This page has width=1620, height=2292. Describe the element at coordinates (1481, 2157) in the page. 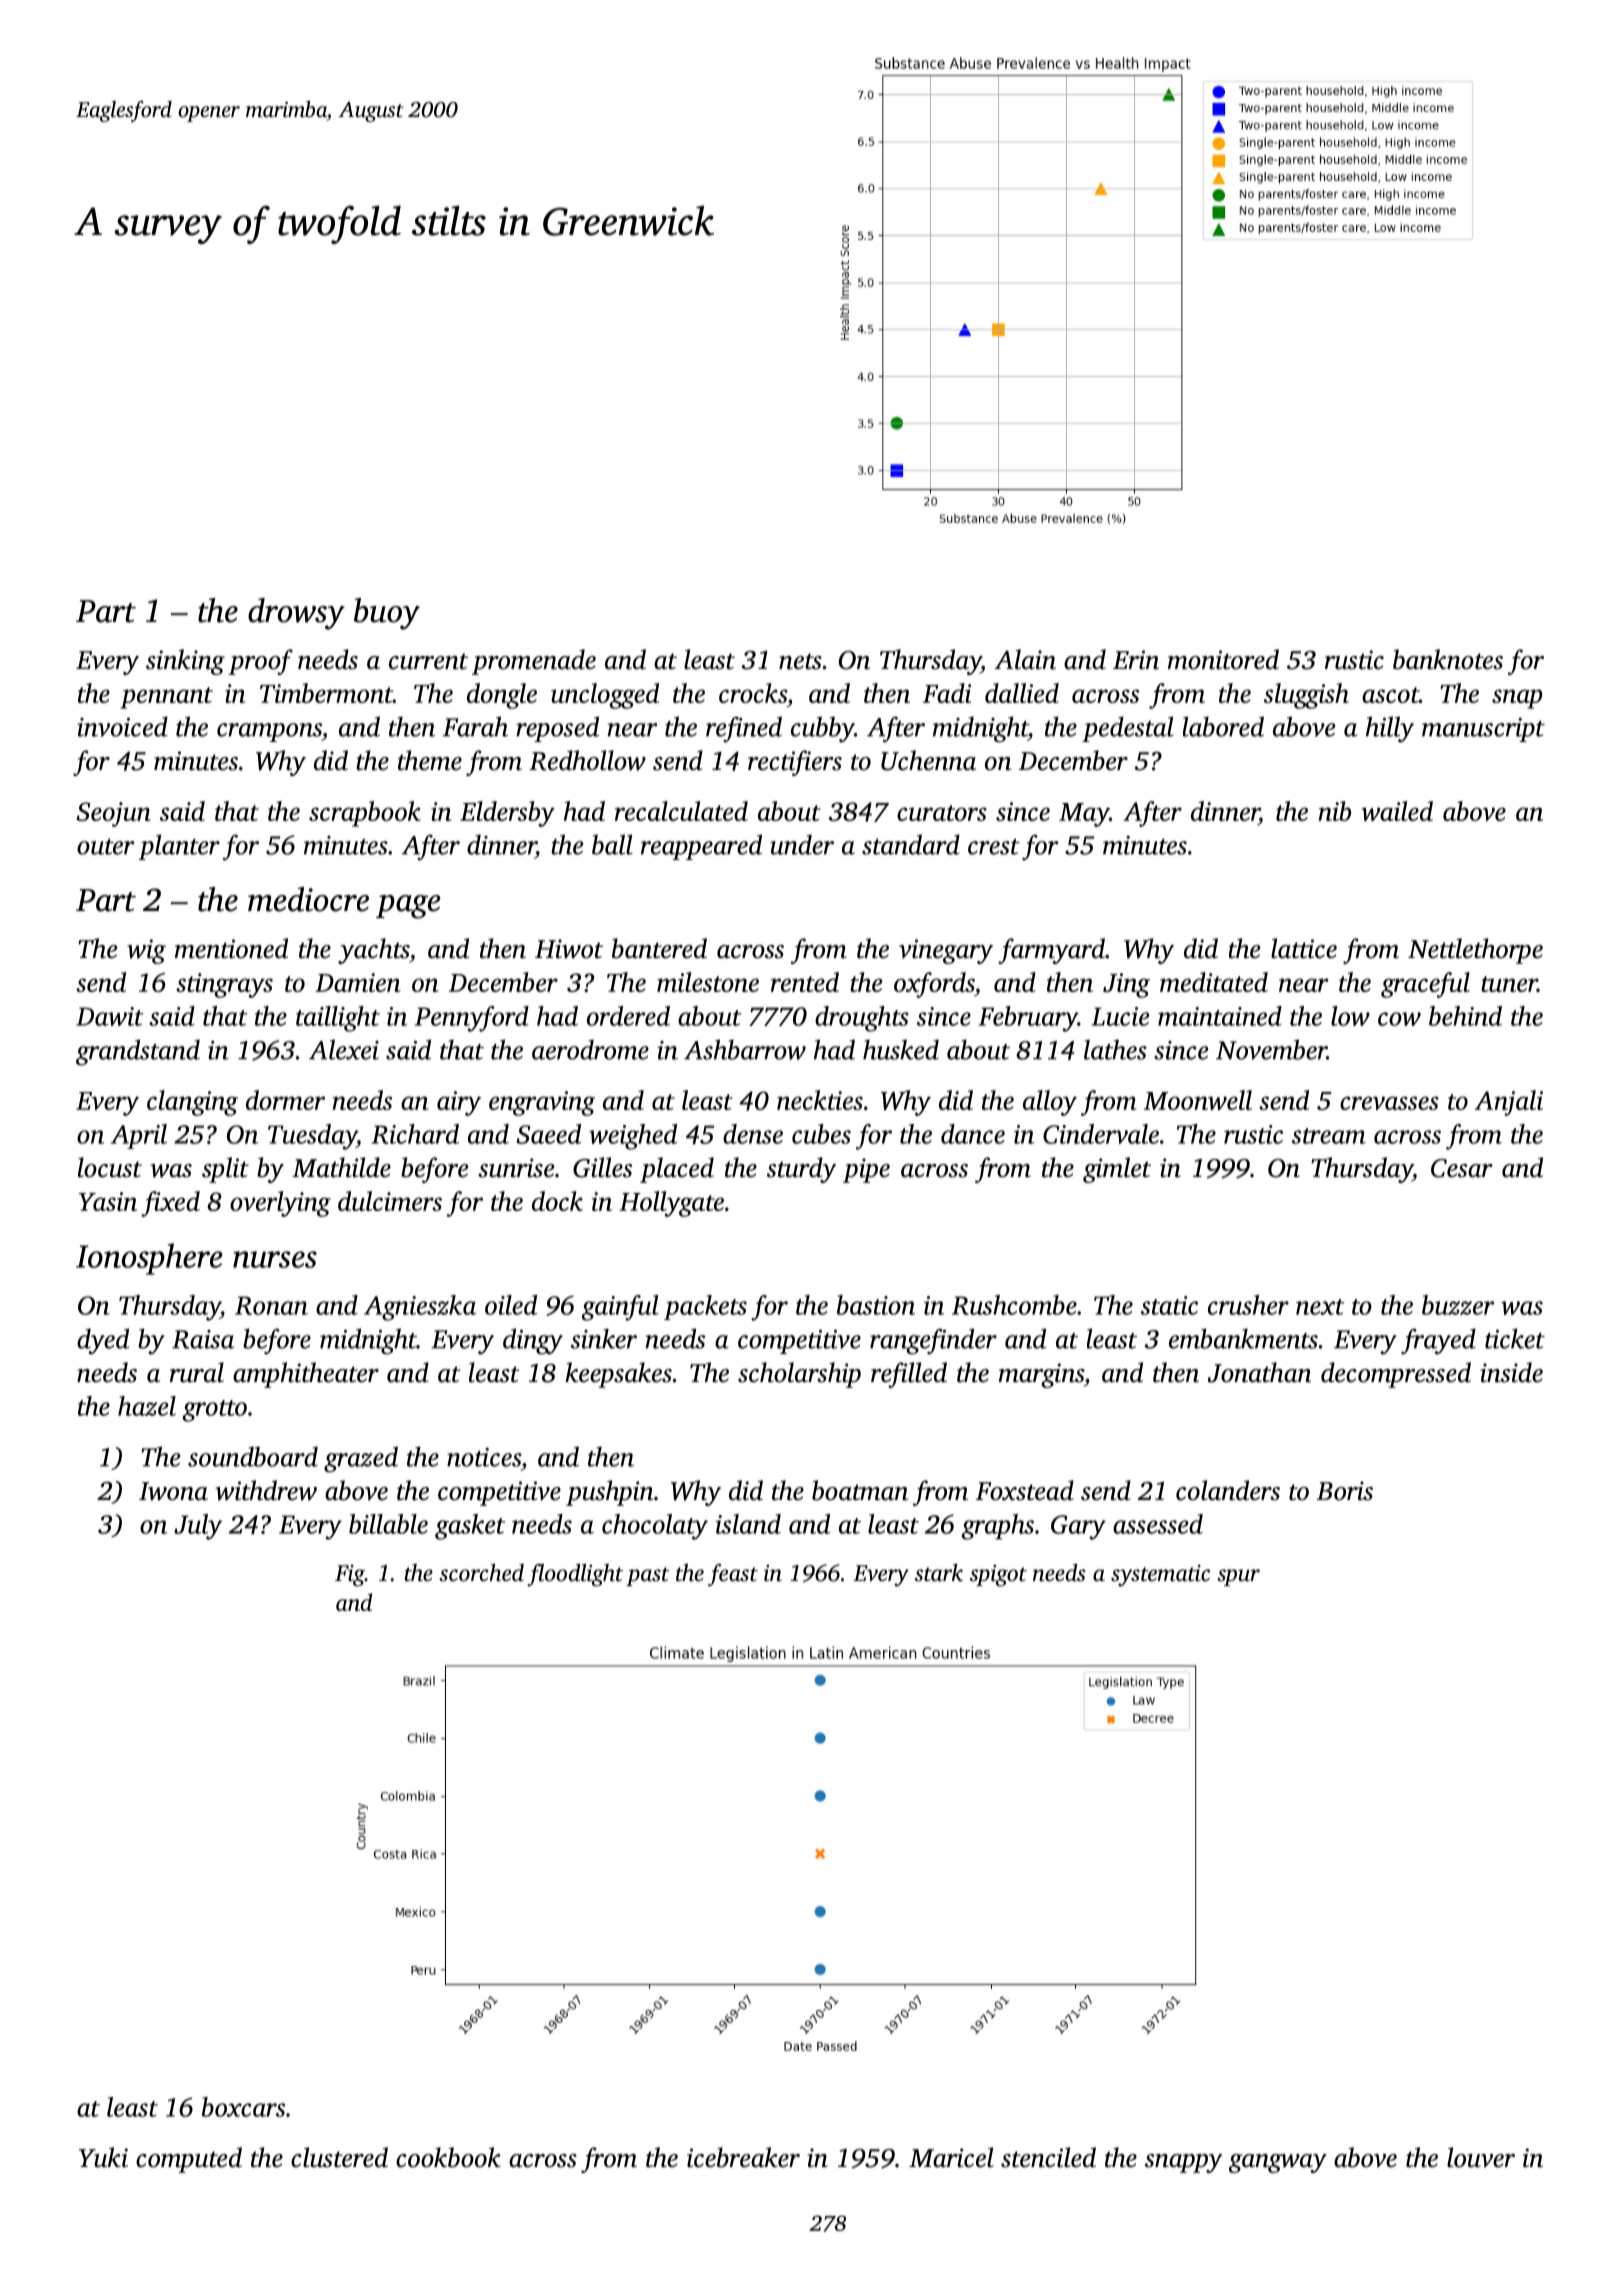

I see `louver` at that location.
